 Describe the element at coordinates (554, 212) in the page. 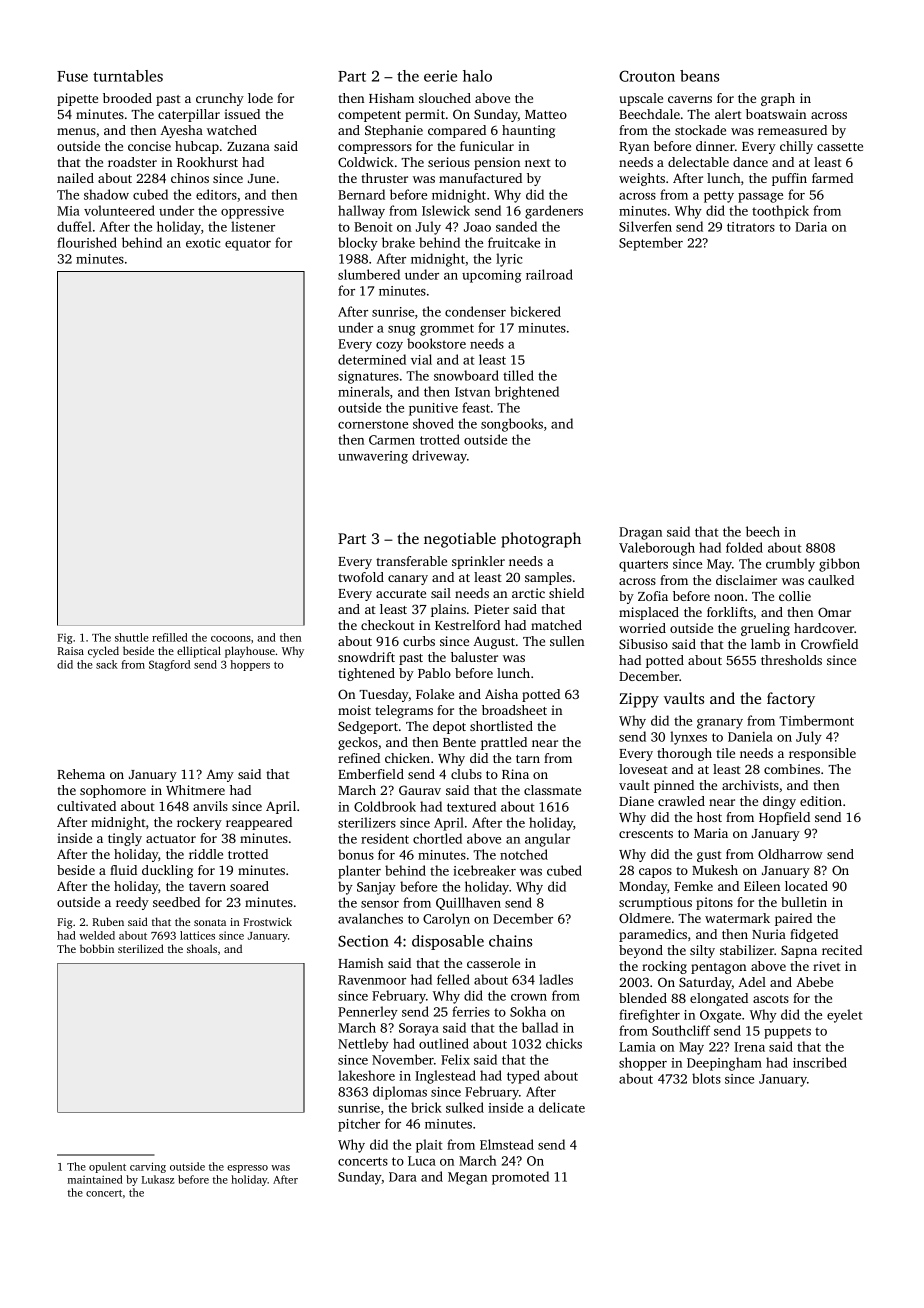

I see `gardeners` at that location.
